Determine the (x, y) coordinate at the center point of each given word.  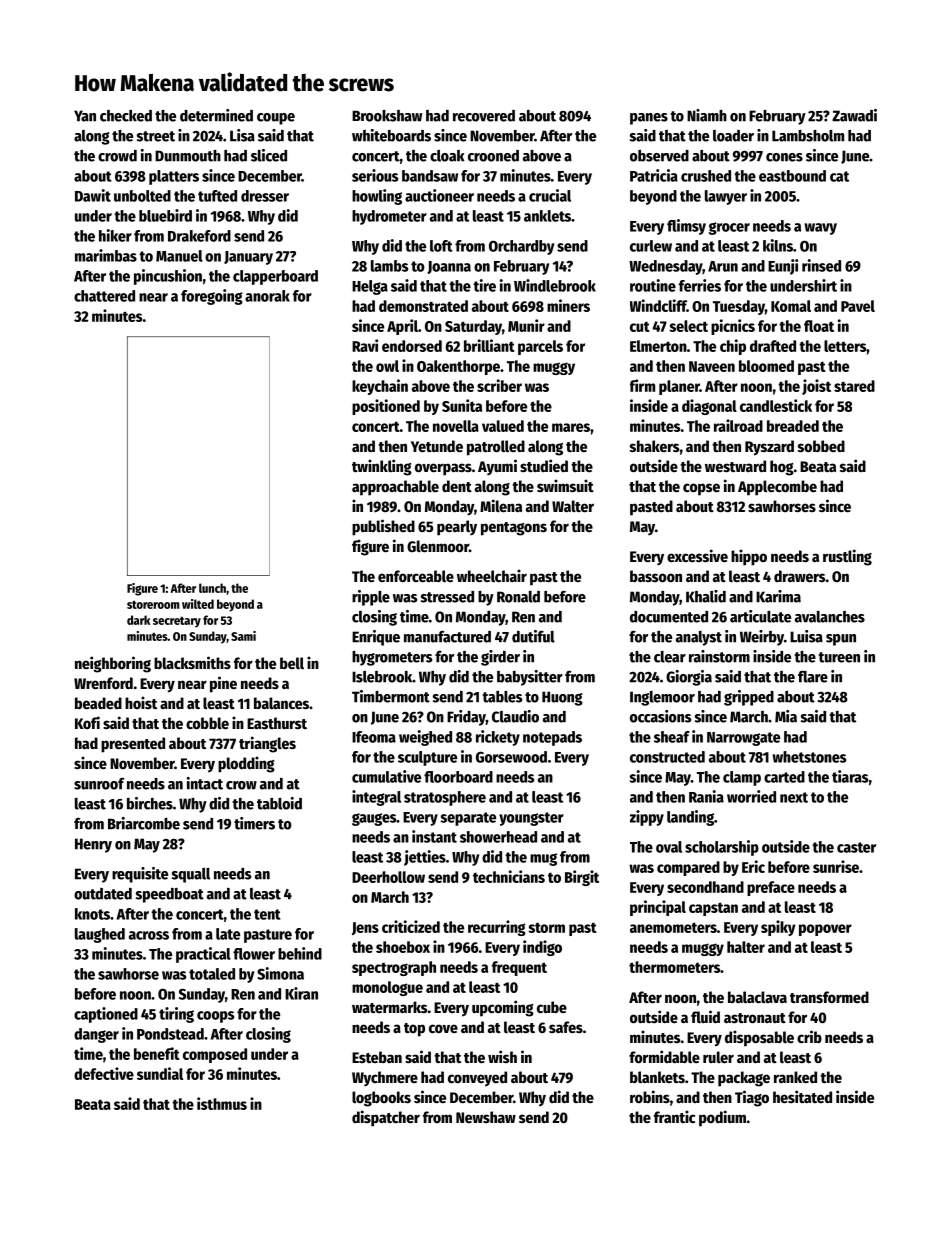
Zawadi (854, 115)
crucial (550, 195)
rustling (847, 557)
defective (104, 1073)
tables (502, 697)
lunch (212, 588)
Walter (573, 506)
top (414, 1030)
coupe (276, 119)
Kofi (87, 722)
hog (782, 468)
